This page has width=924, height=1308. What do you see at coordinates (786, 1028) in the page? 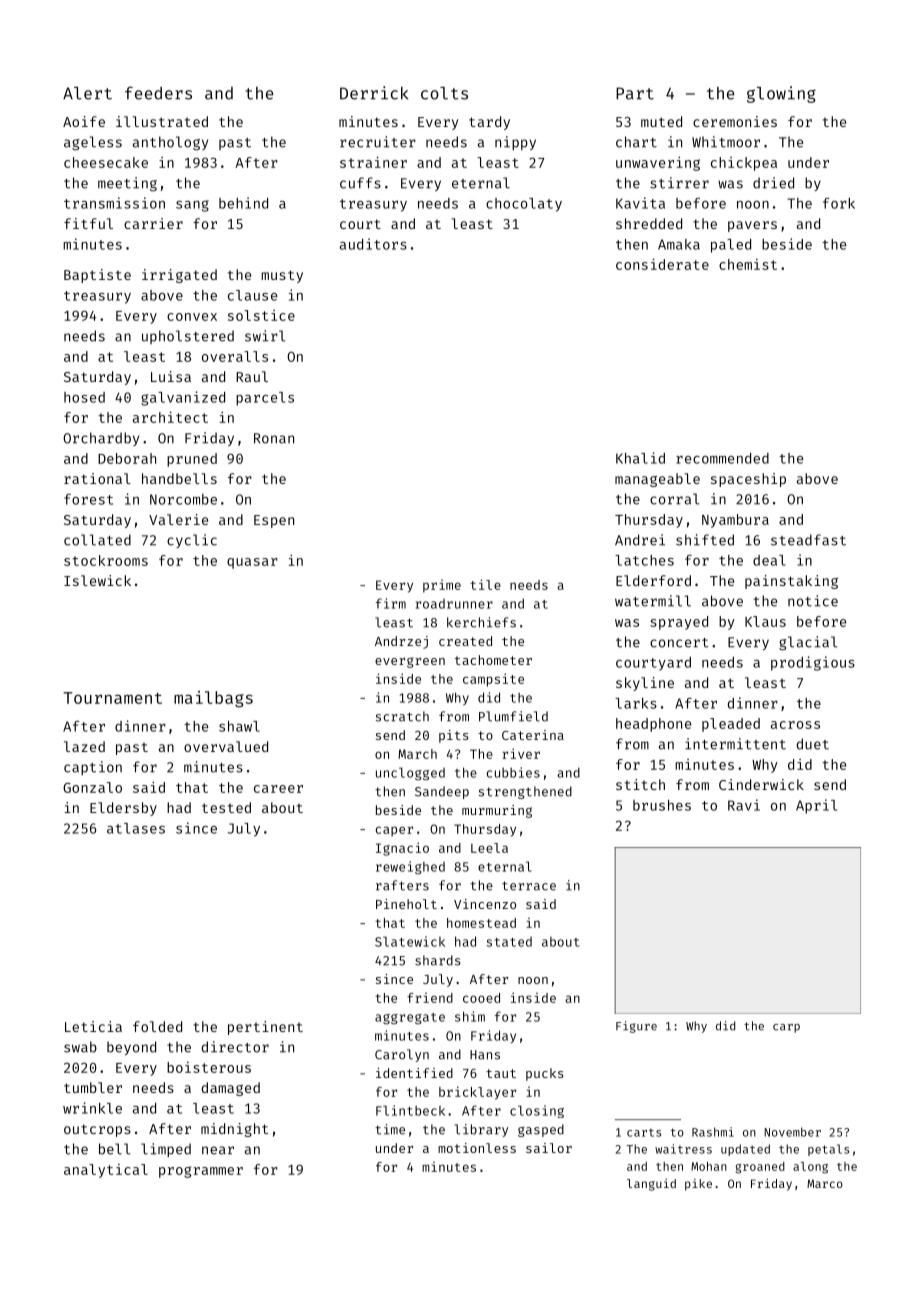
I see `carp` at bounding box center [786, 1028].
